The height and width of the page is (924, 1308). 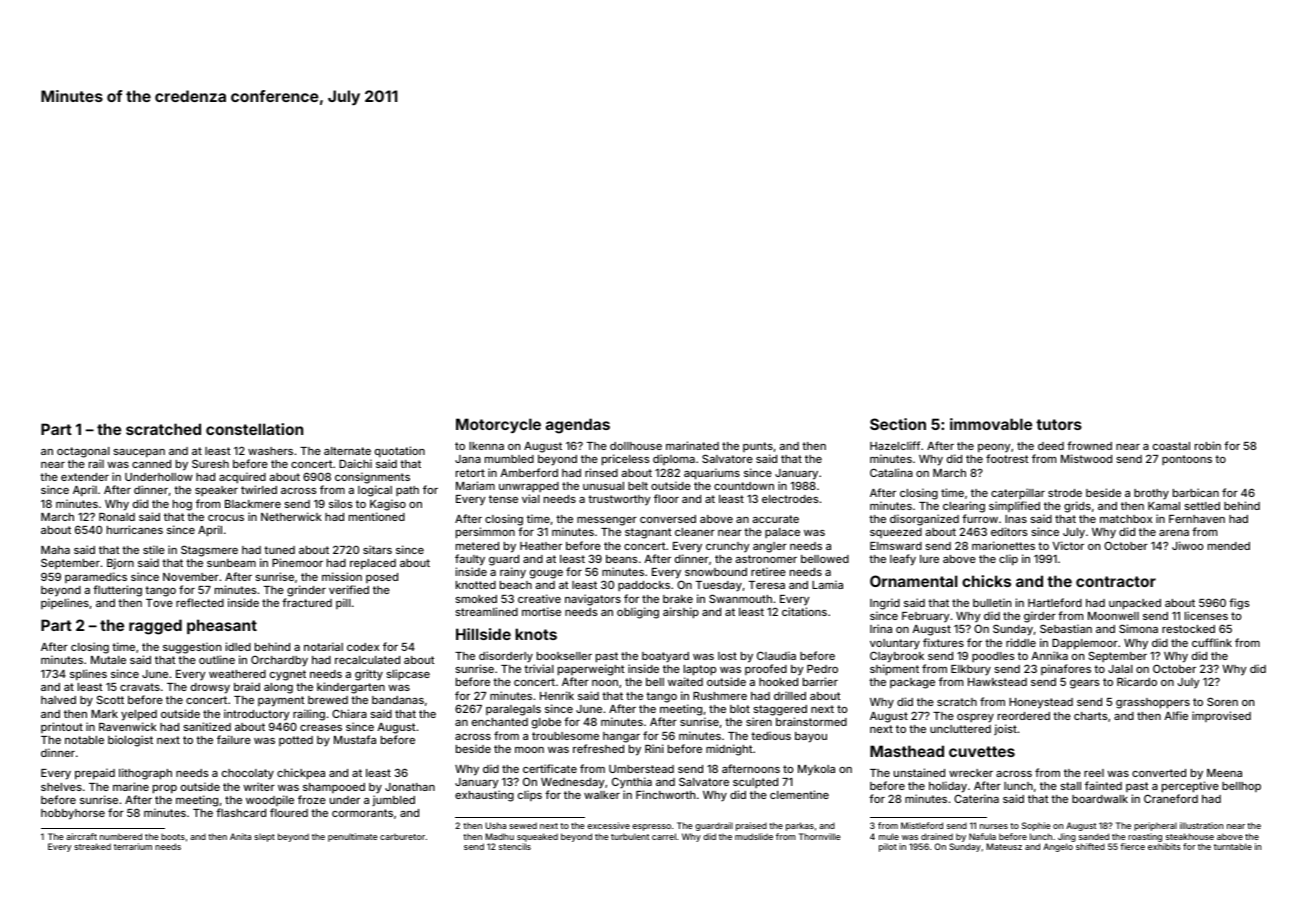 What do you see at coordinates (139, 715) in the page?
I see `yelped` at bounding box center [139, 715].
